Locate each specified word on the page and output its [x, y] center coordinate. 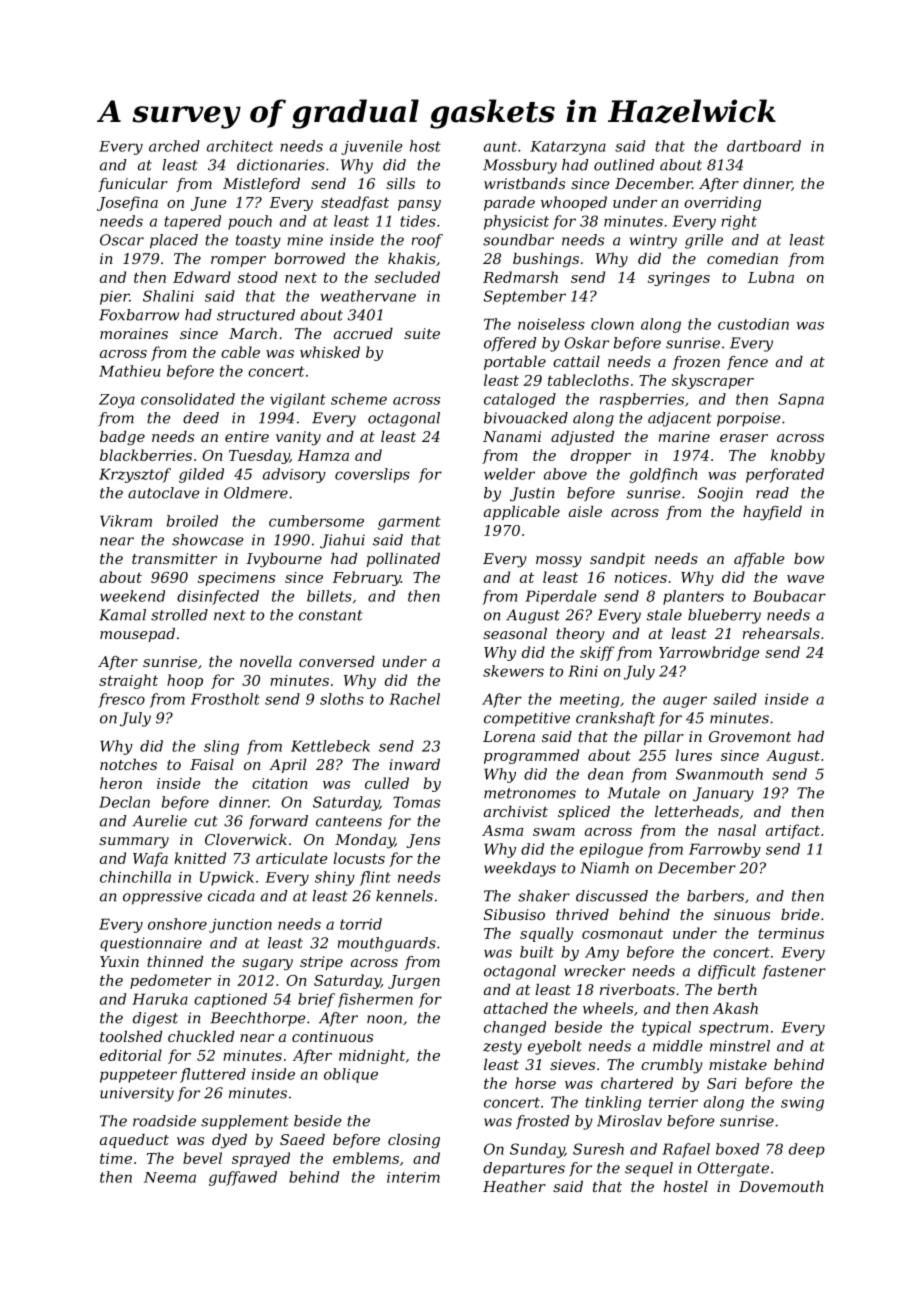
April [287, 766]
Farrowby [725, 850]
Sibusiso [514, 914]
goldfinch [663, 475]
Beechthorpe [258, 1019]
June [208, 204]
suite [422, 333]
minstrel [740, 1046]
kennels [404, 896]
